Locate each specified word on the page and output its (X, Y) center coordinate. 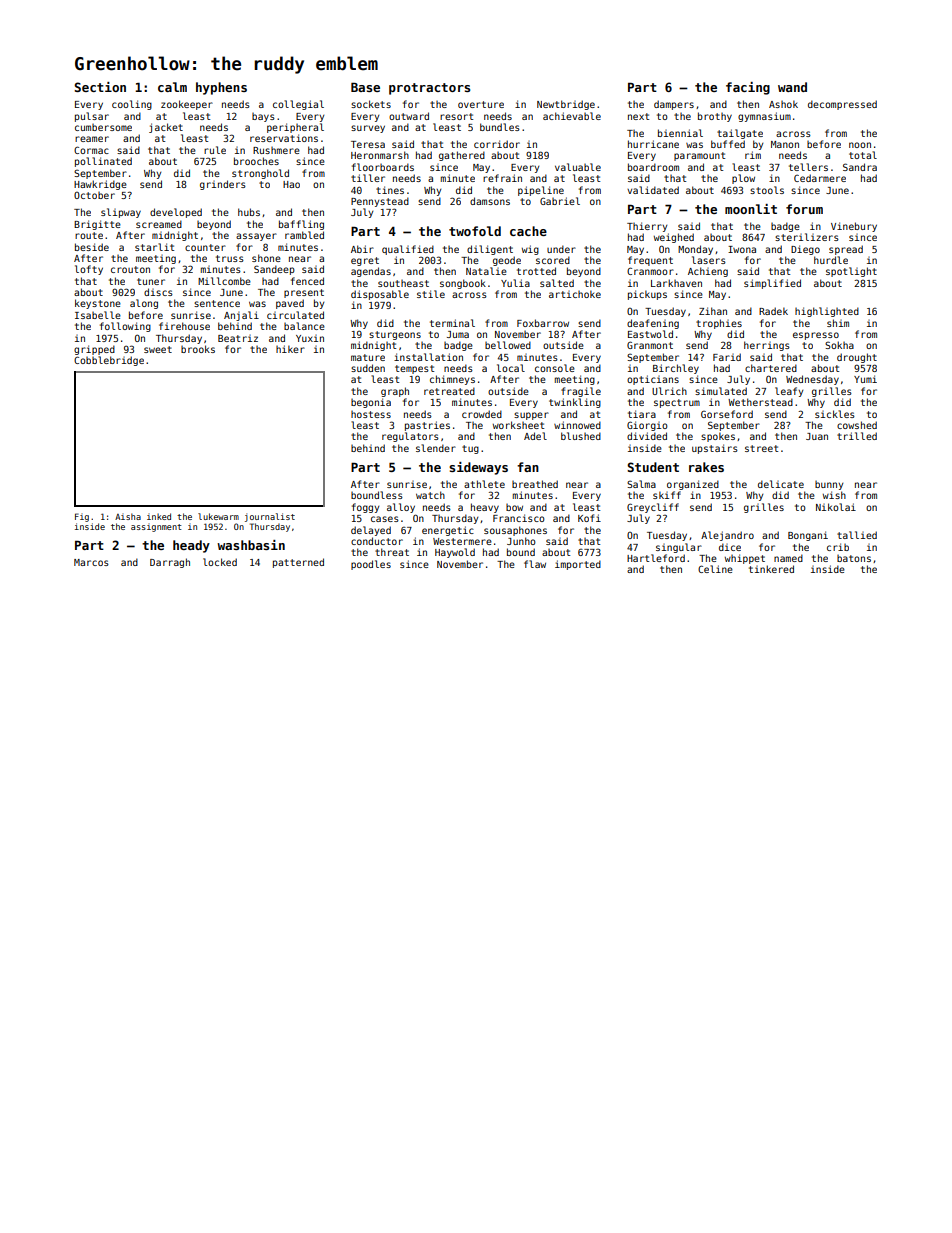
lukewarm (218, 516)
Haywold (455, 553)
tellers (808, 167)
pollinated (103, 162)
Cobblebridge (109, 361)
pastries (427, 426)
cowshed (857, 425)
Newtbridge (566, 105)
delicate (781, 484)
